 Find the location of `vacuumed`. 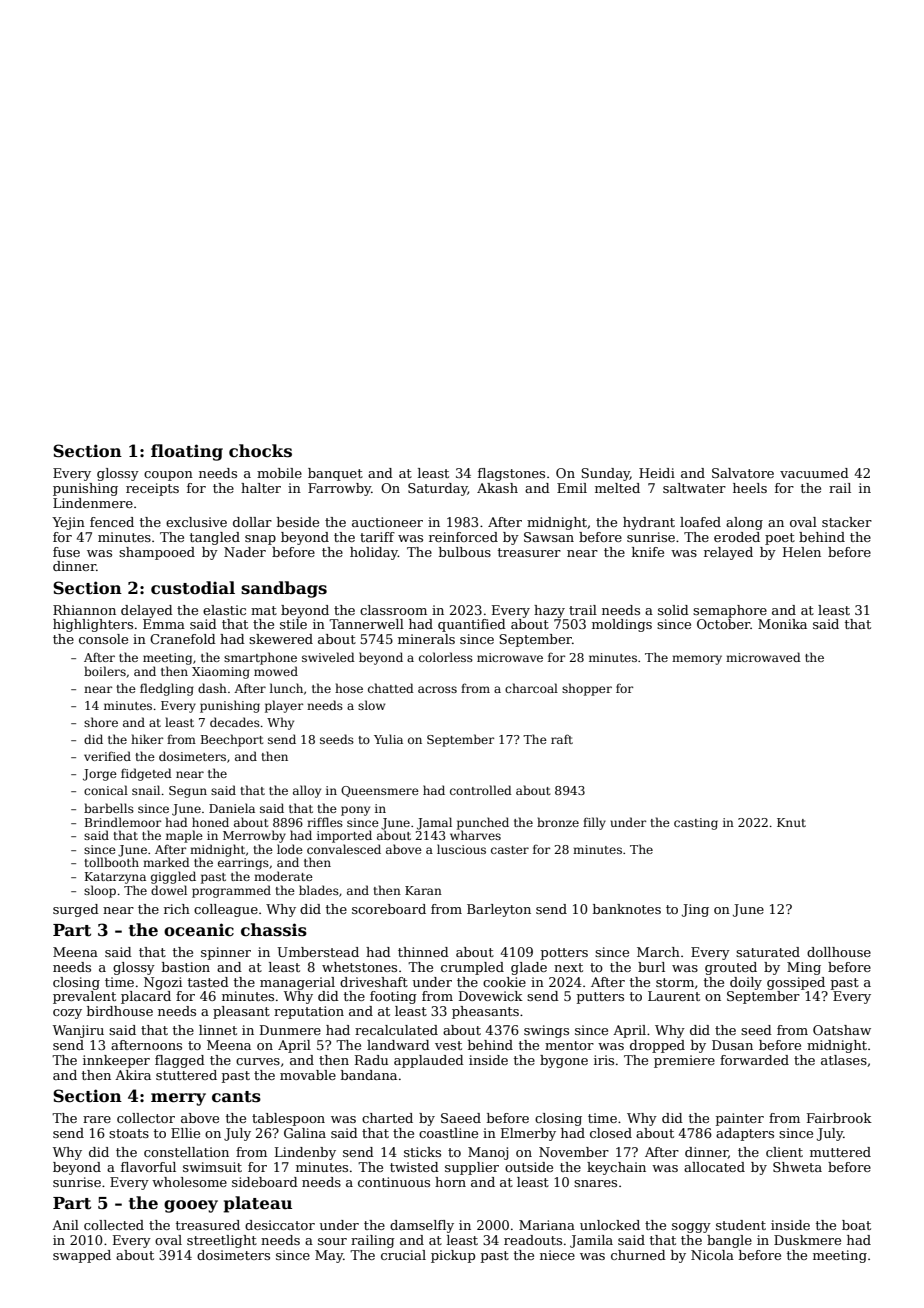

vacuumed is located at coordinates (814, 473).
